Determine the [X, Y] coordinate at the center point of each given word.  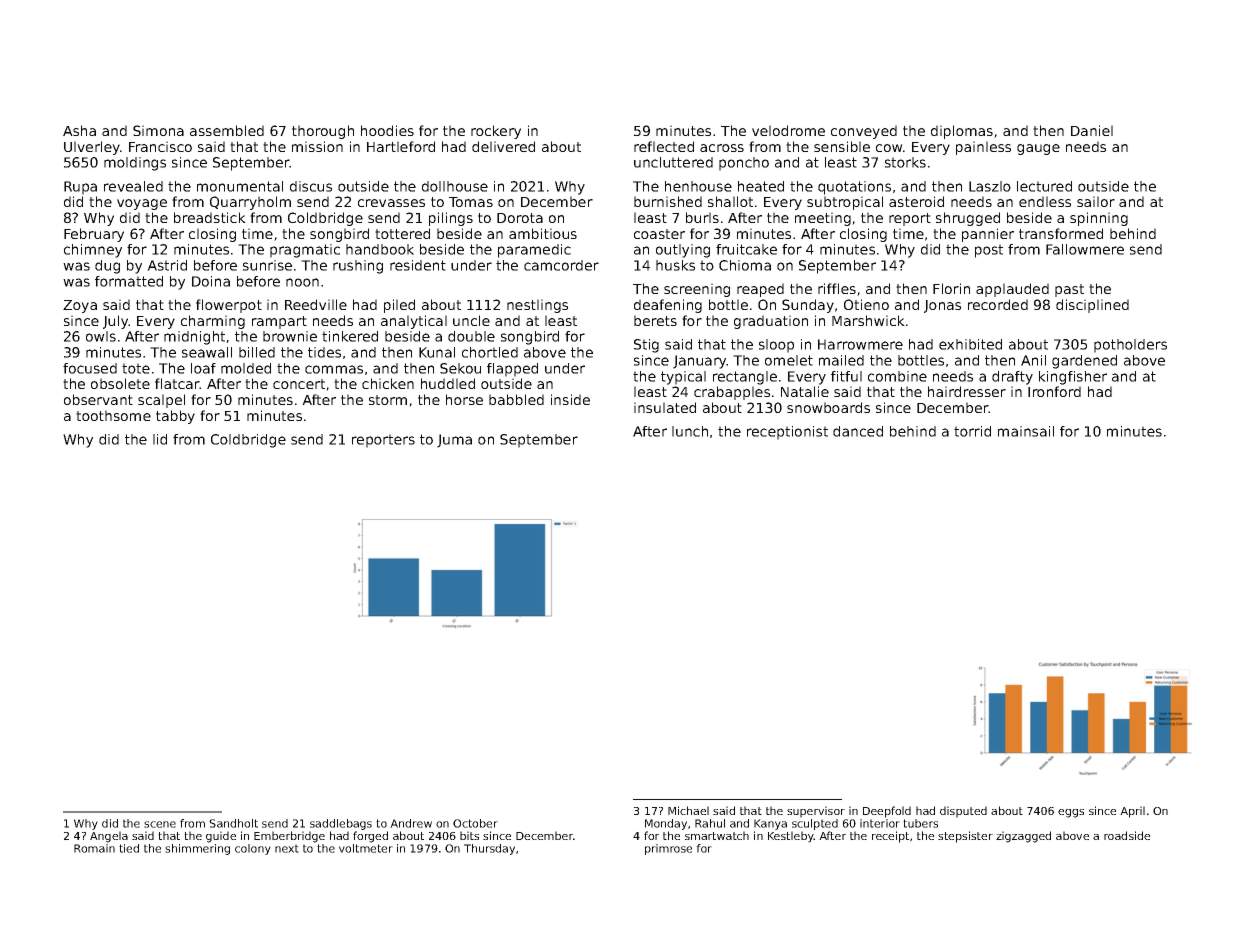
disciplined [1092, 306]
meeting [823, 219]
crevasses [391, 203]
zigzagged [1023, 837]
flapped [512, 370]
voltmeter [366, 848]
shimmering [197, 849]
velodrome [788, 130]
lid [160, 439]
